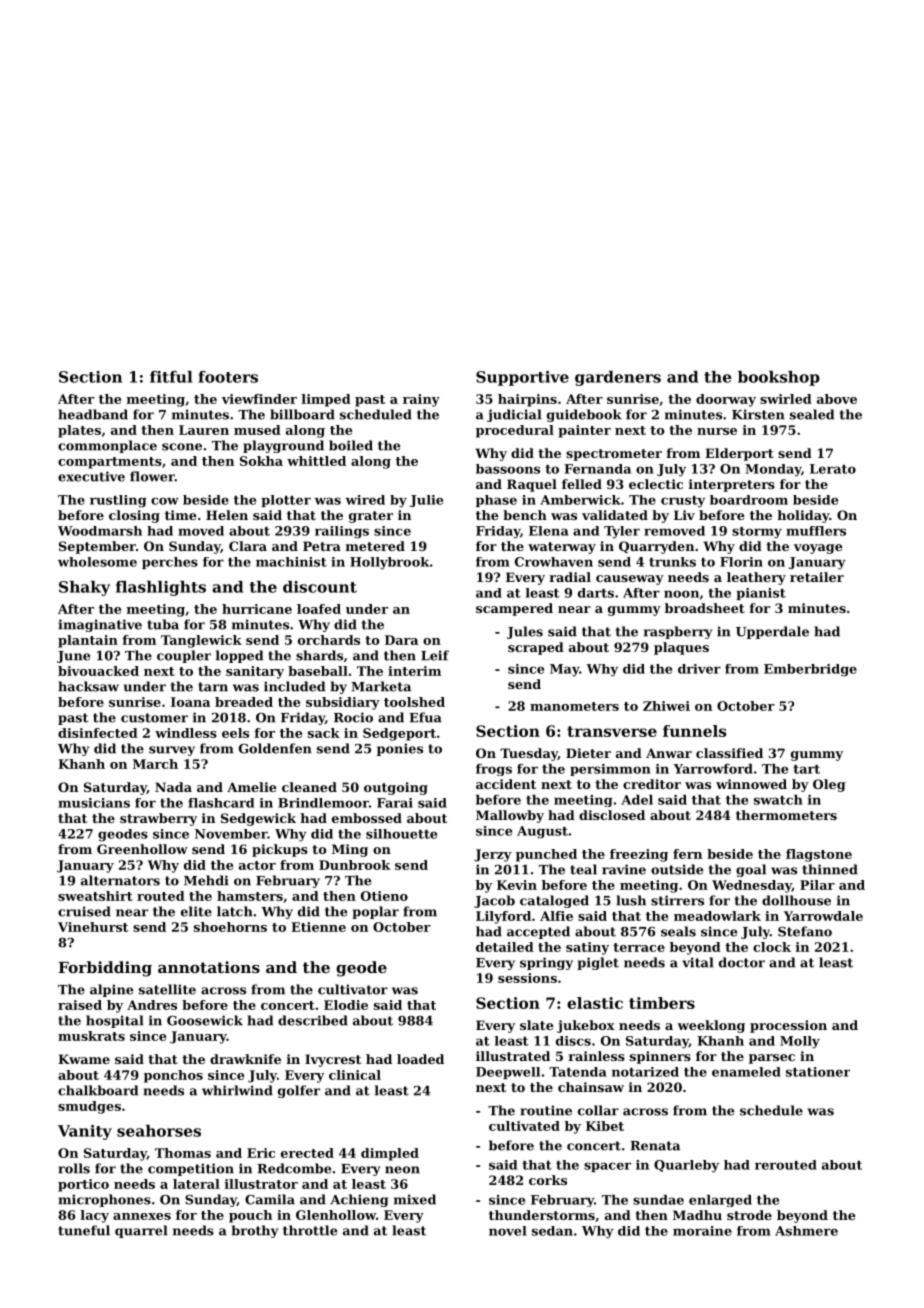  Describe the element at coordinates (729, 753) in the document. I see `classified` at that location.
